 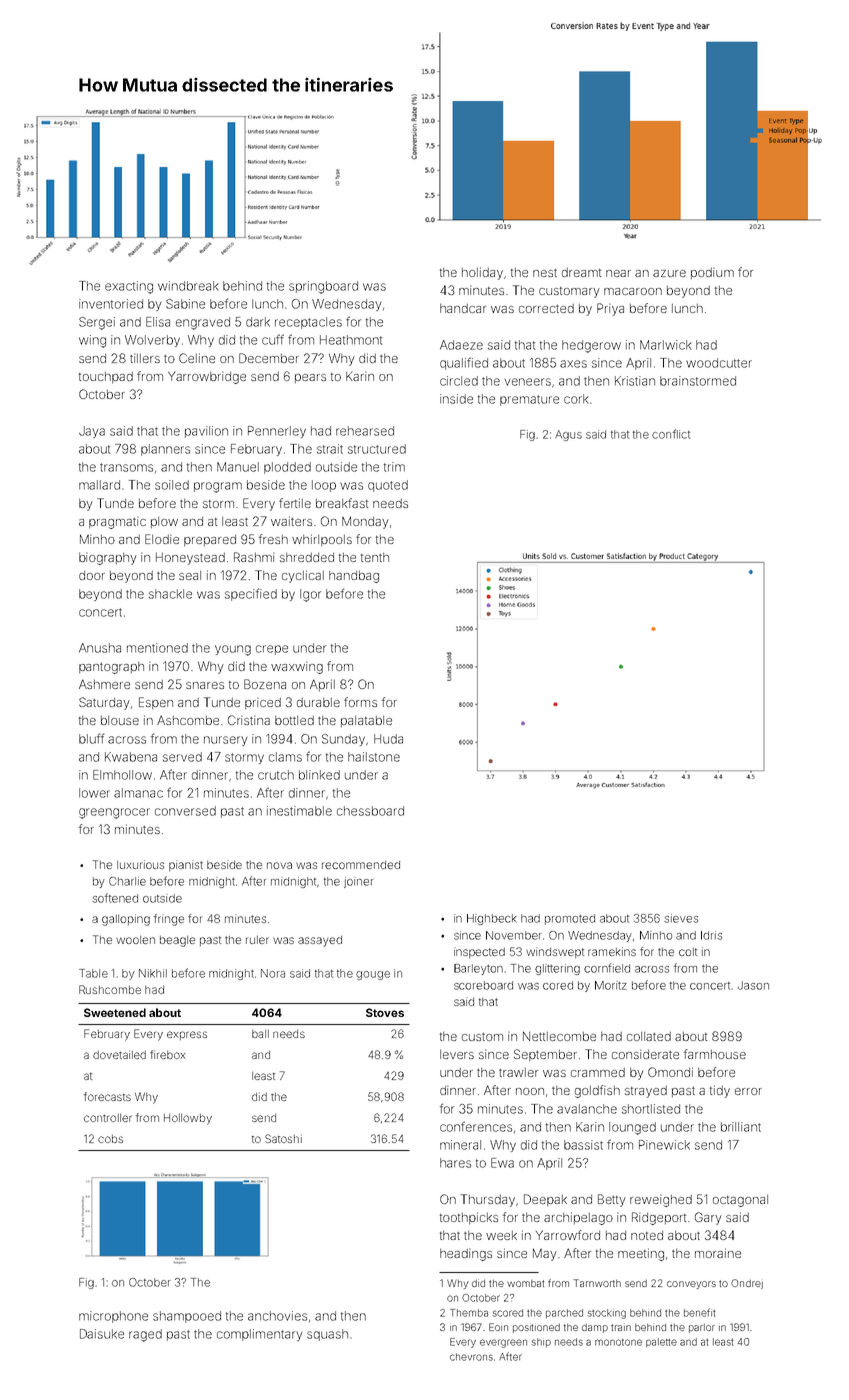 I want to click on Jaya, so click(x=92, y=432).
